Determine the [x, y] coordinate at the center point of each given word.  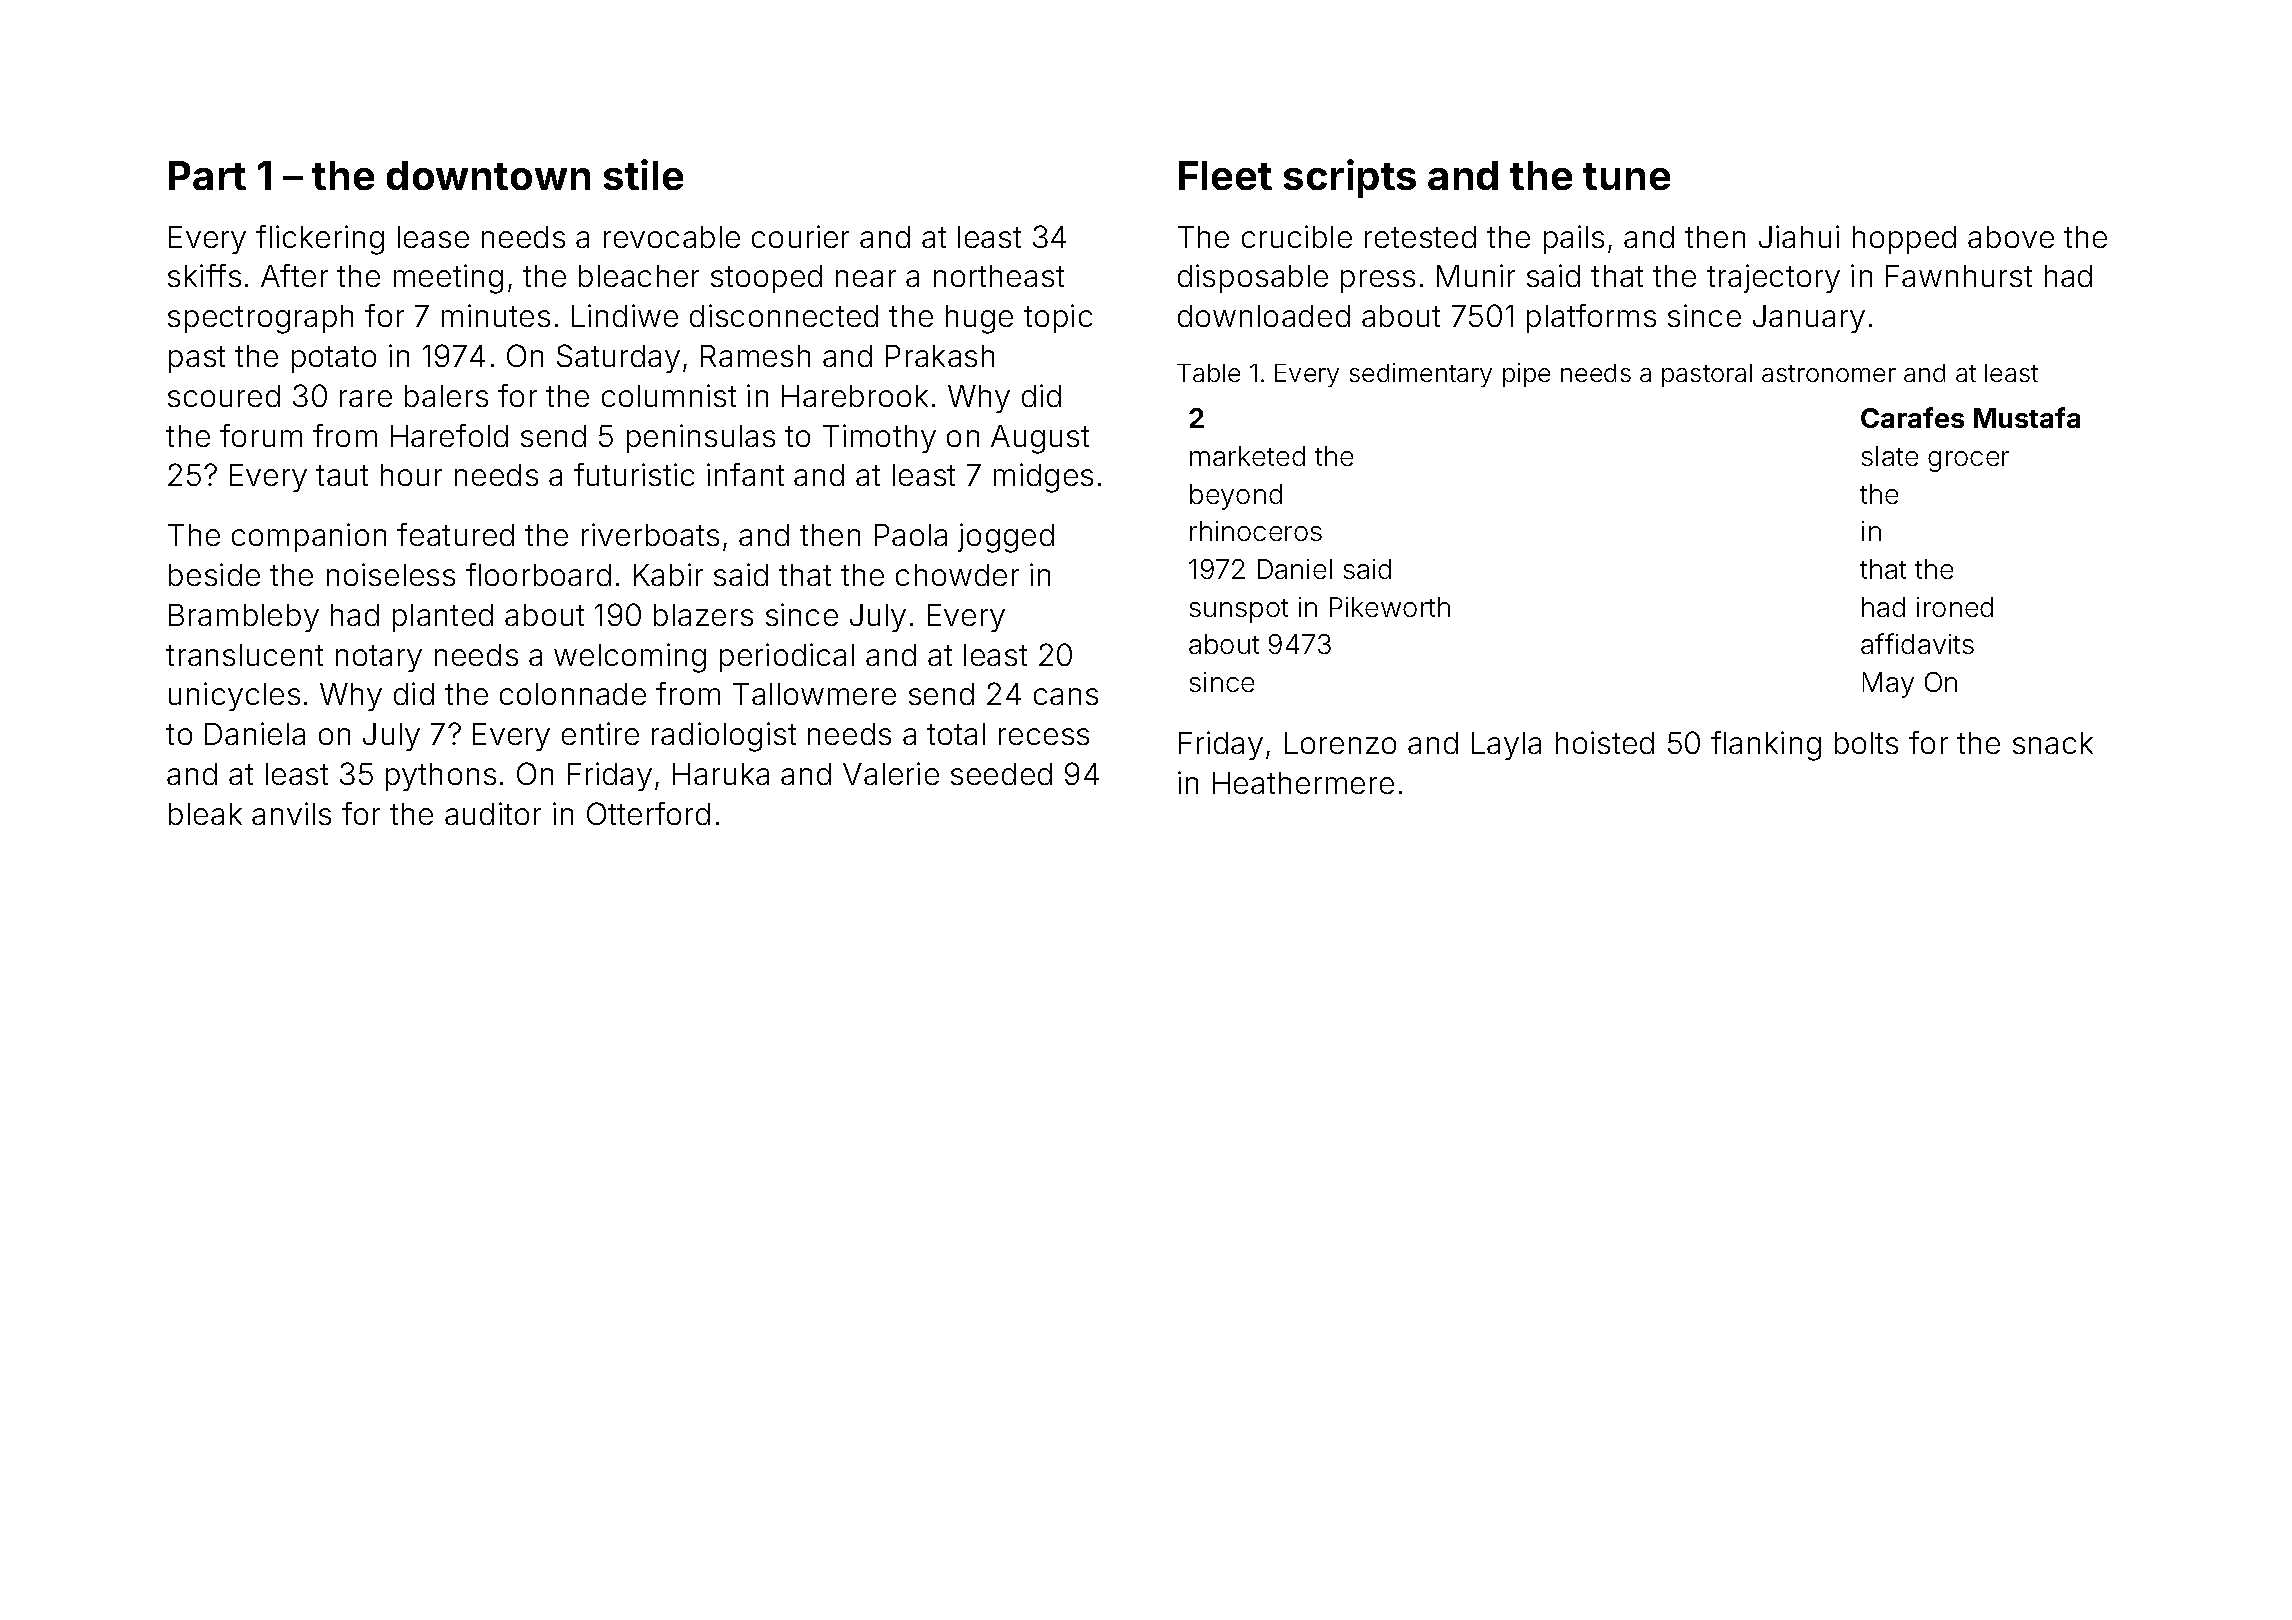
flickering [320, 240]
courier [800, 236]
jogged [1006, 538]
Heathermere [1303, 783]
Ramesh [755, 356]
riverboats [650, 534]
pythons [441, 777]
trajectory [1773, 278]
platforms [1591, 318]
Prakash [940, 356]
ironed [1955, 607]
